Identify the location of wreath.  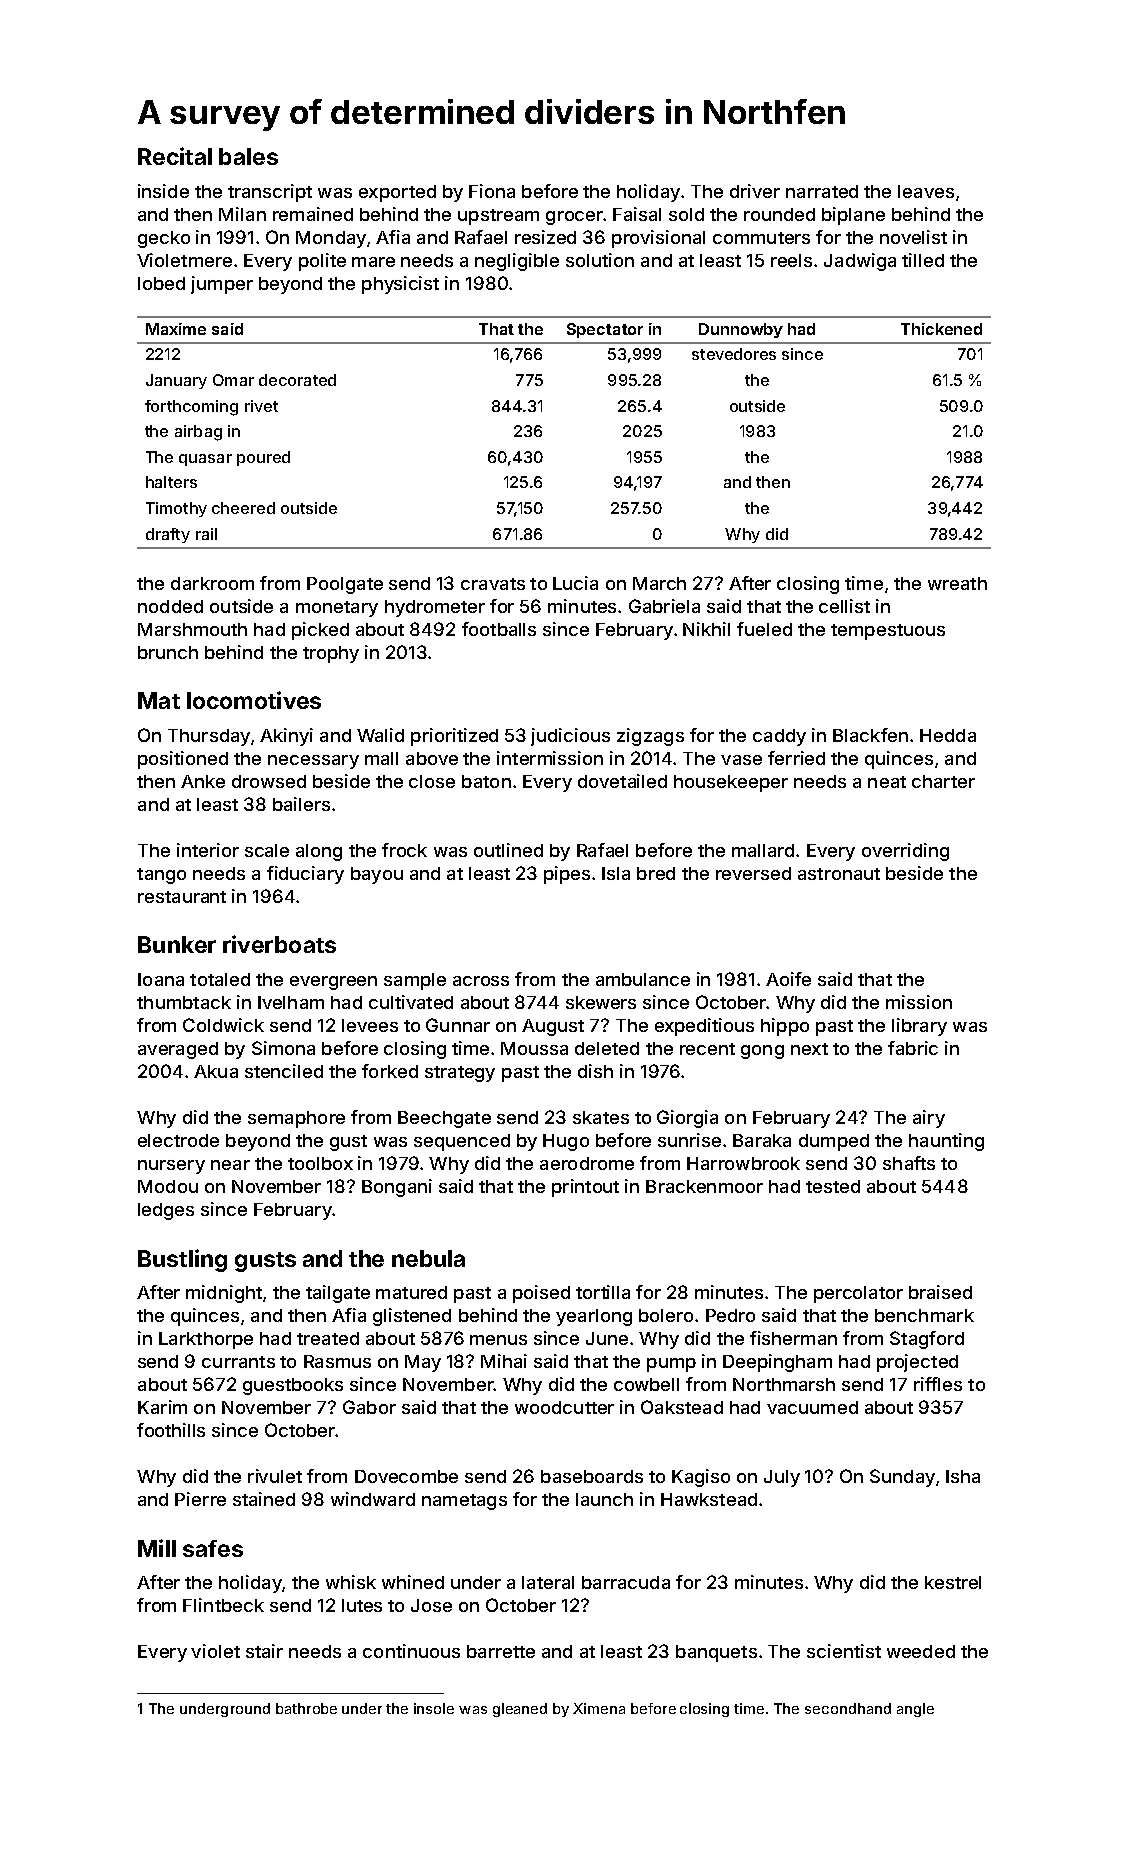
(957, 583).
